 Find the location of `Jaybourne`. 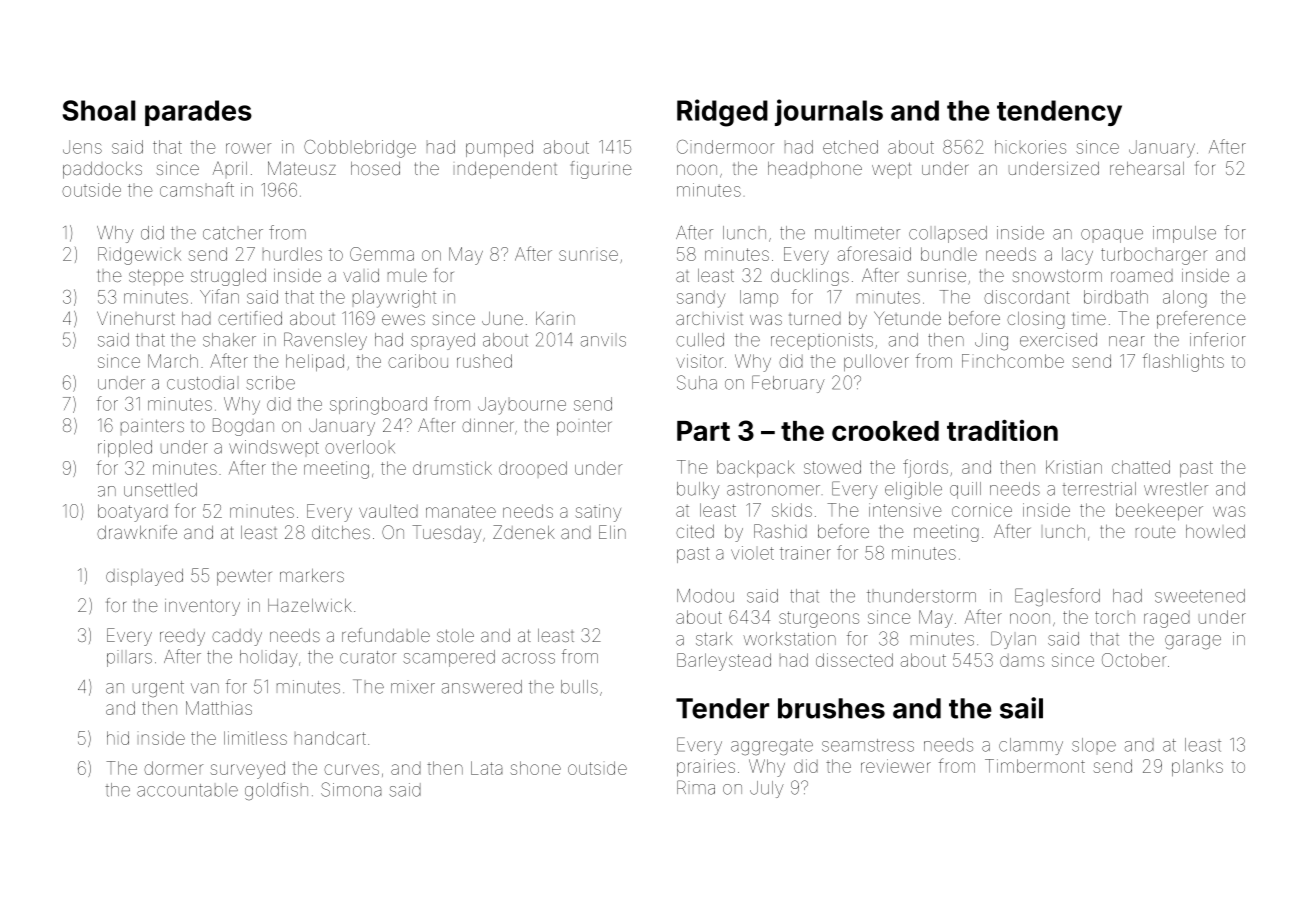

Jaybourne is located at coordinates (522, 406).
